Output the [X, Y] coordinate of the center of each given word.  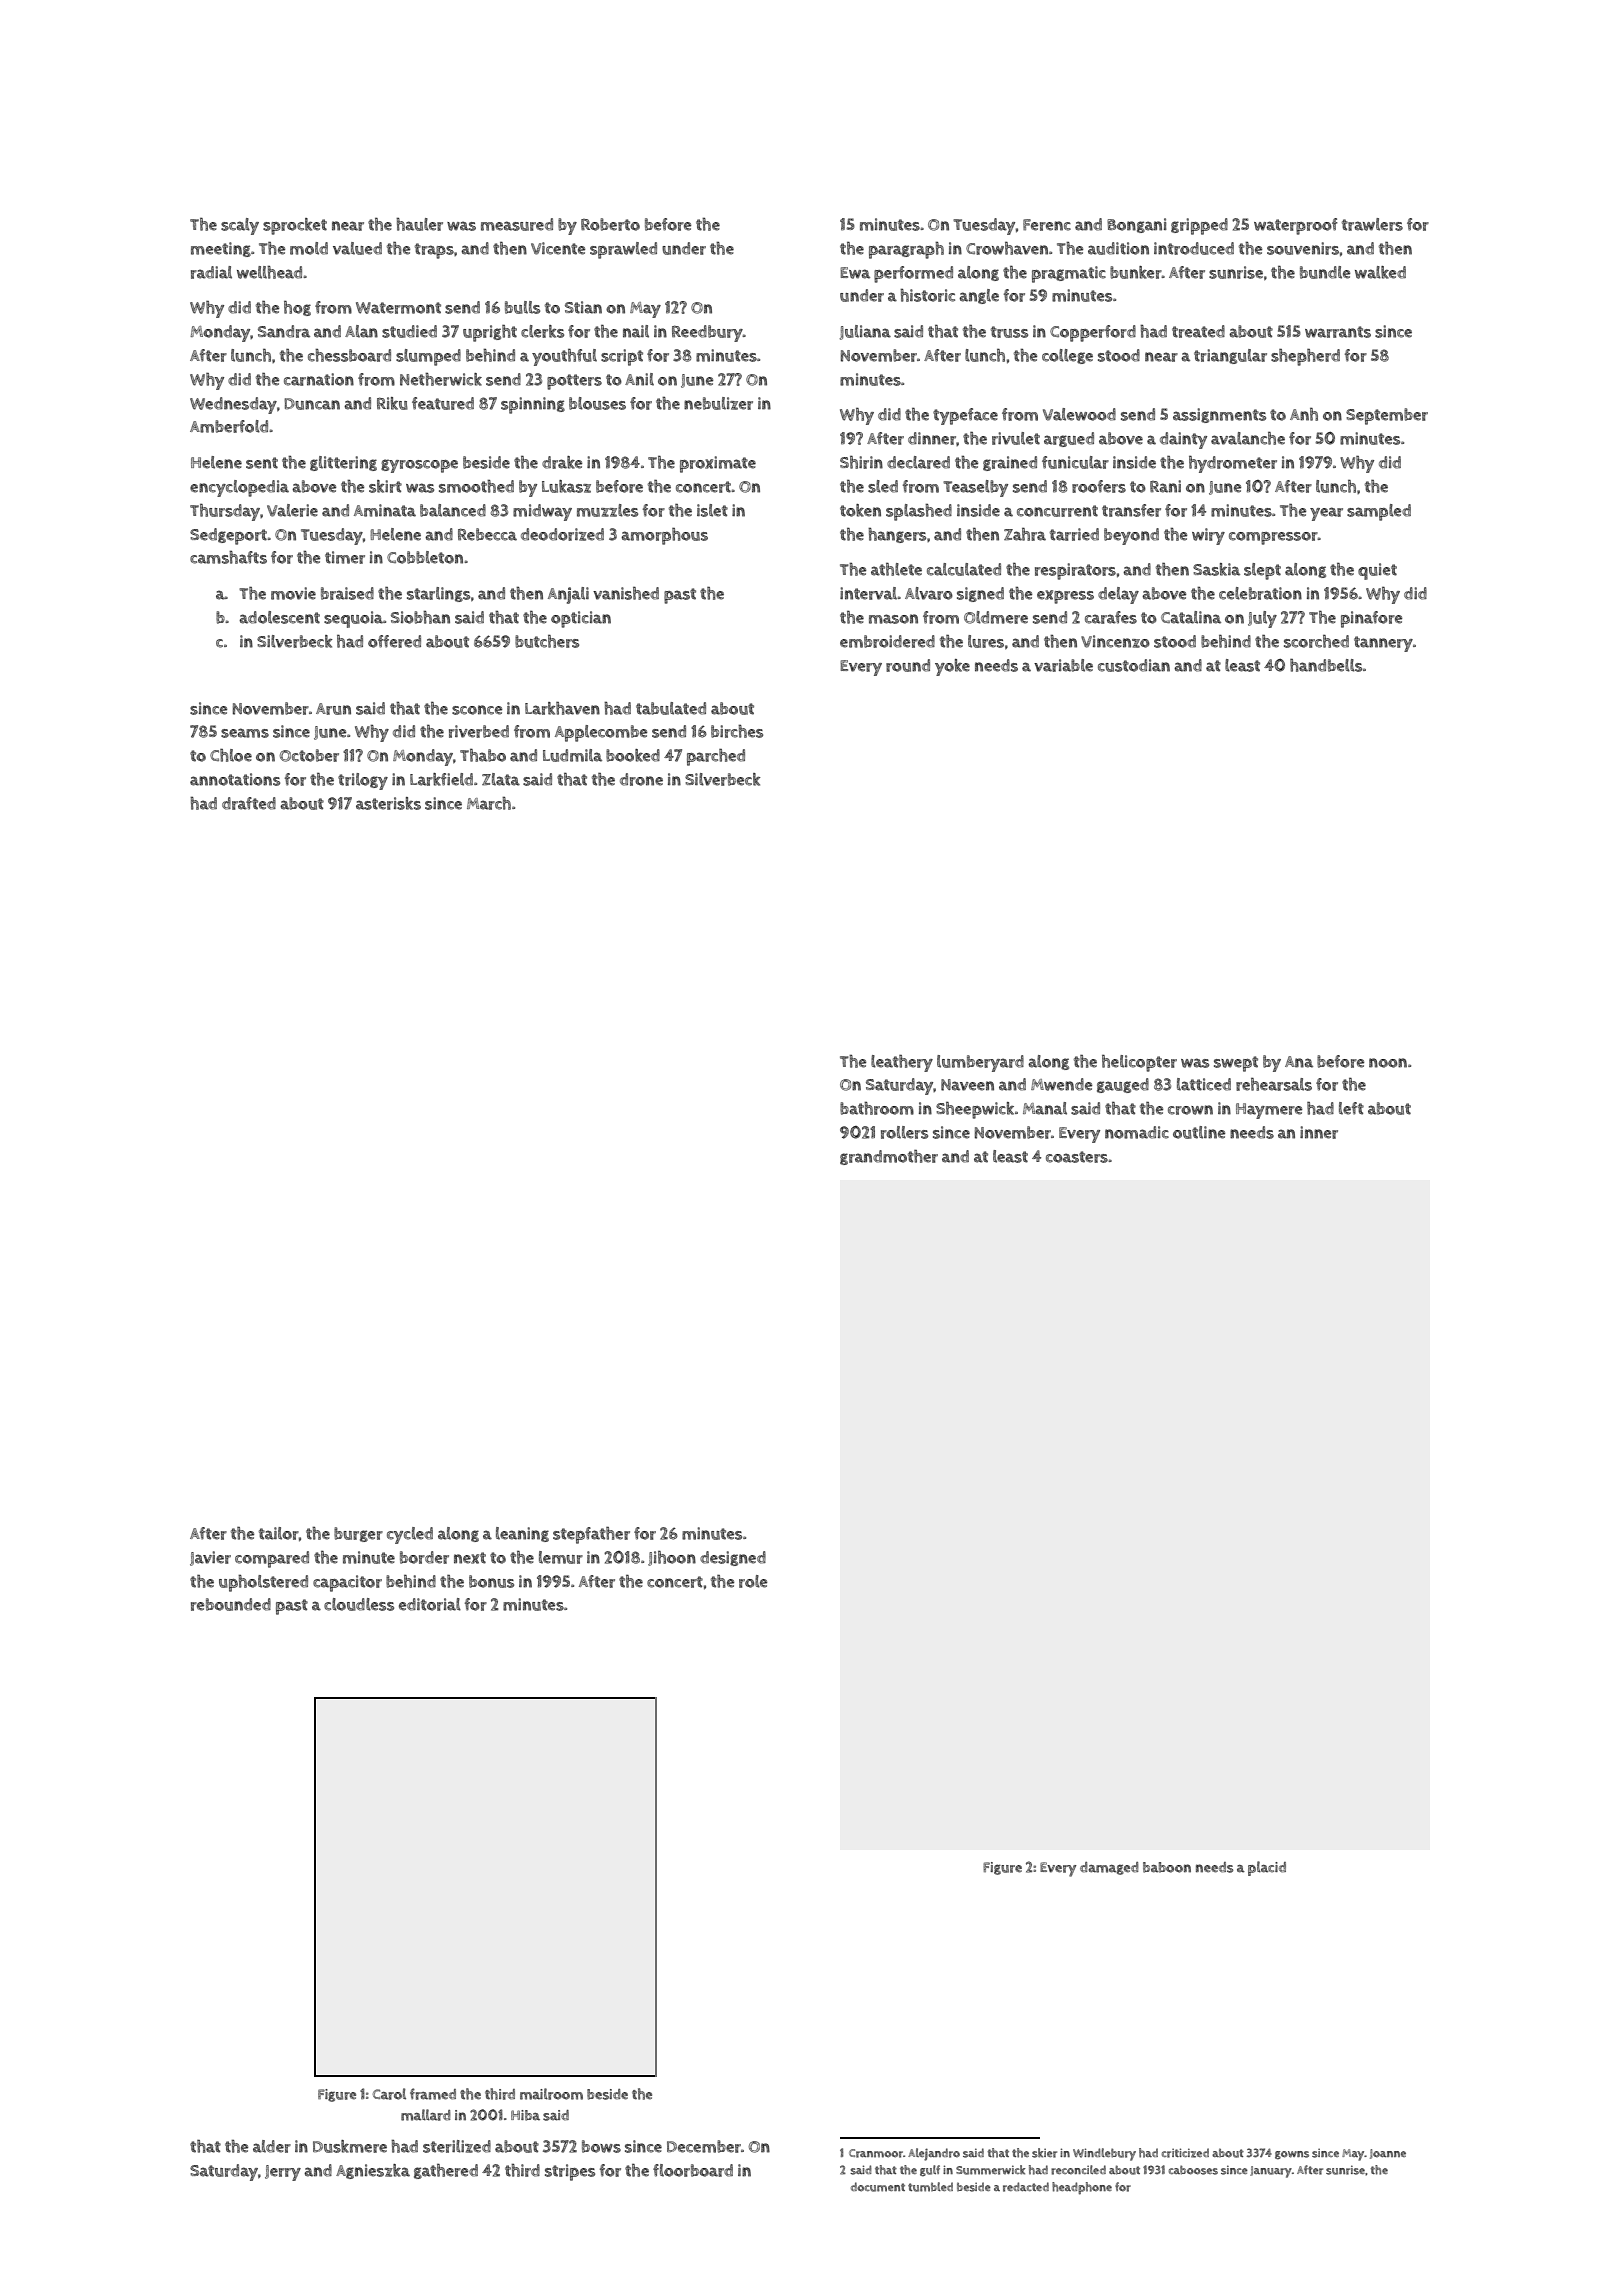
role [753, 1581]
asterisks [388, 803]
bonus [491, 1581]
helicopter [1139, 1063]
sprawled [623, 250]
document [878, 2187]
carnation [319, 379]
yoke [952, 667]
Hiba [525, 2115]
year [1326, 514]
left [1351, 1108]
